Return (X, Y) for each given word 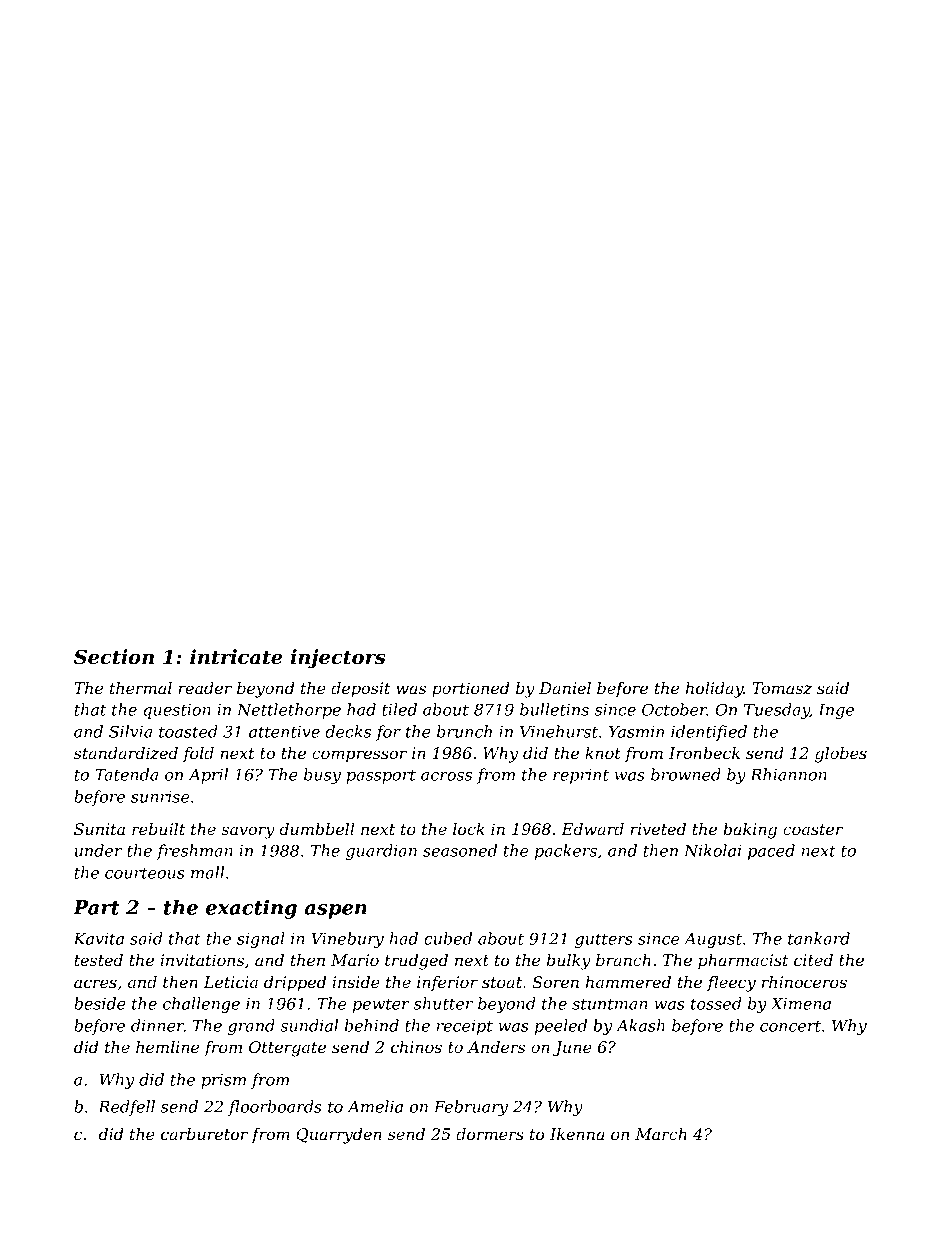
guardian (381, 852)
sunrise (160, 797)
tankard (819, 938)
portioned (471, 690)
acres (95, 983)
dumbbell (316, 829)
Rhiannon (788, 774)
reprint (581, 776)
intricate (236, 657)
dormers (490, 1134)
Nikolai (713, 850)
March (661, 1134)
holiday (715, 690)
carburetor (204, 1134)
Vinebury (347, 940)
